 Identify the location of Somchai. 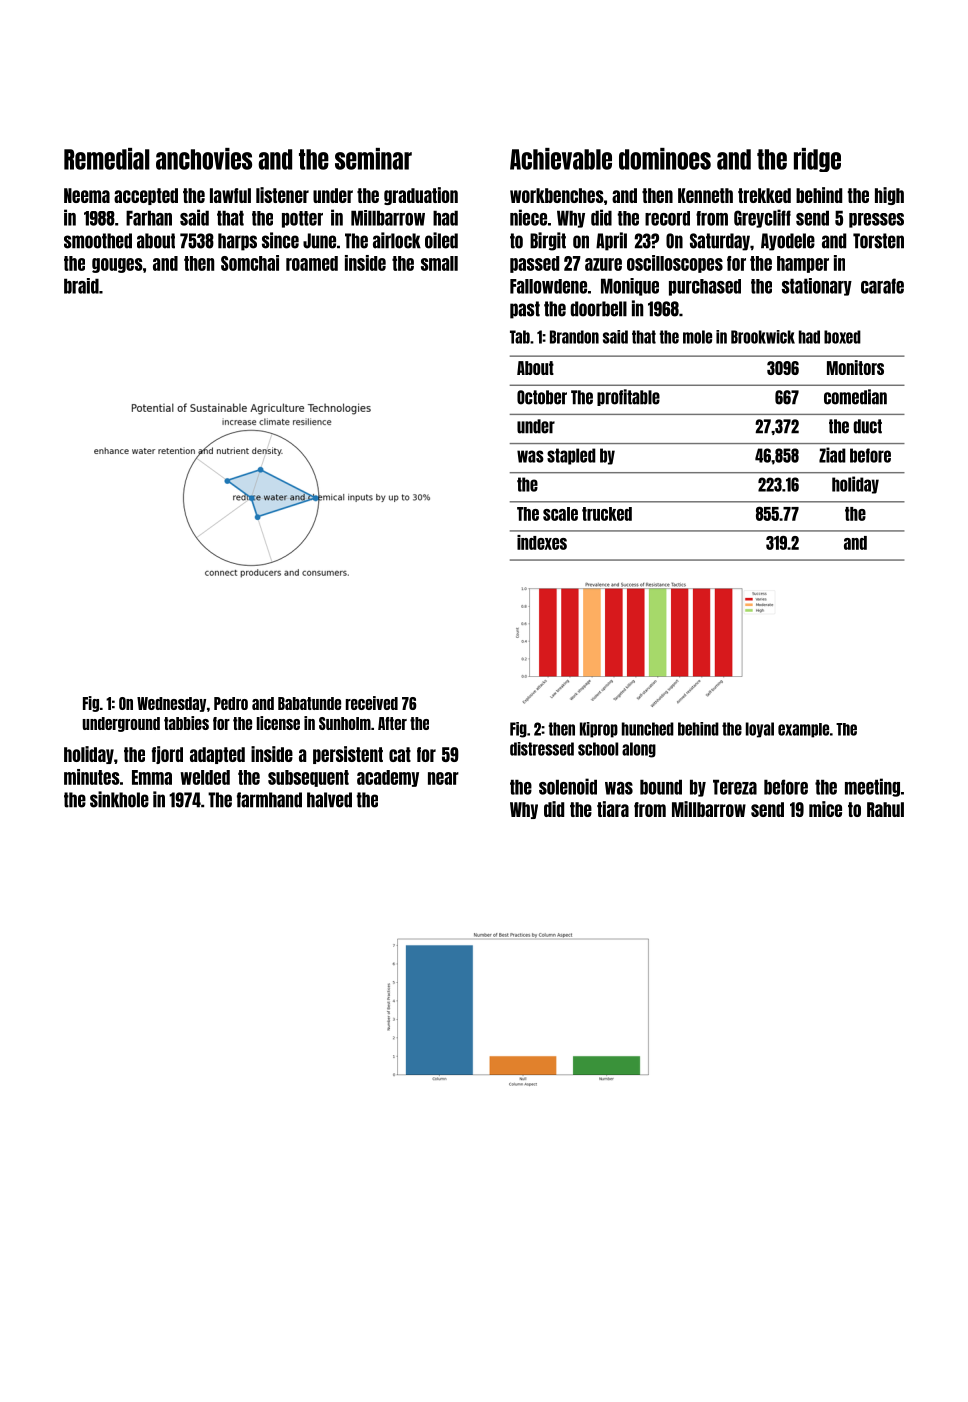
(250, 263).
